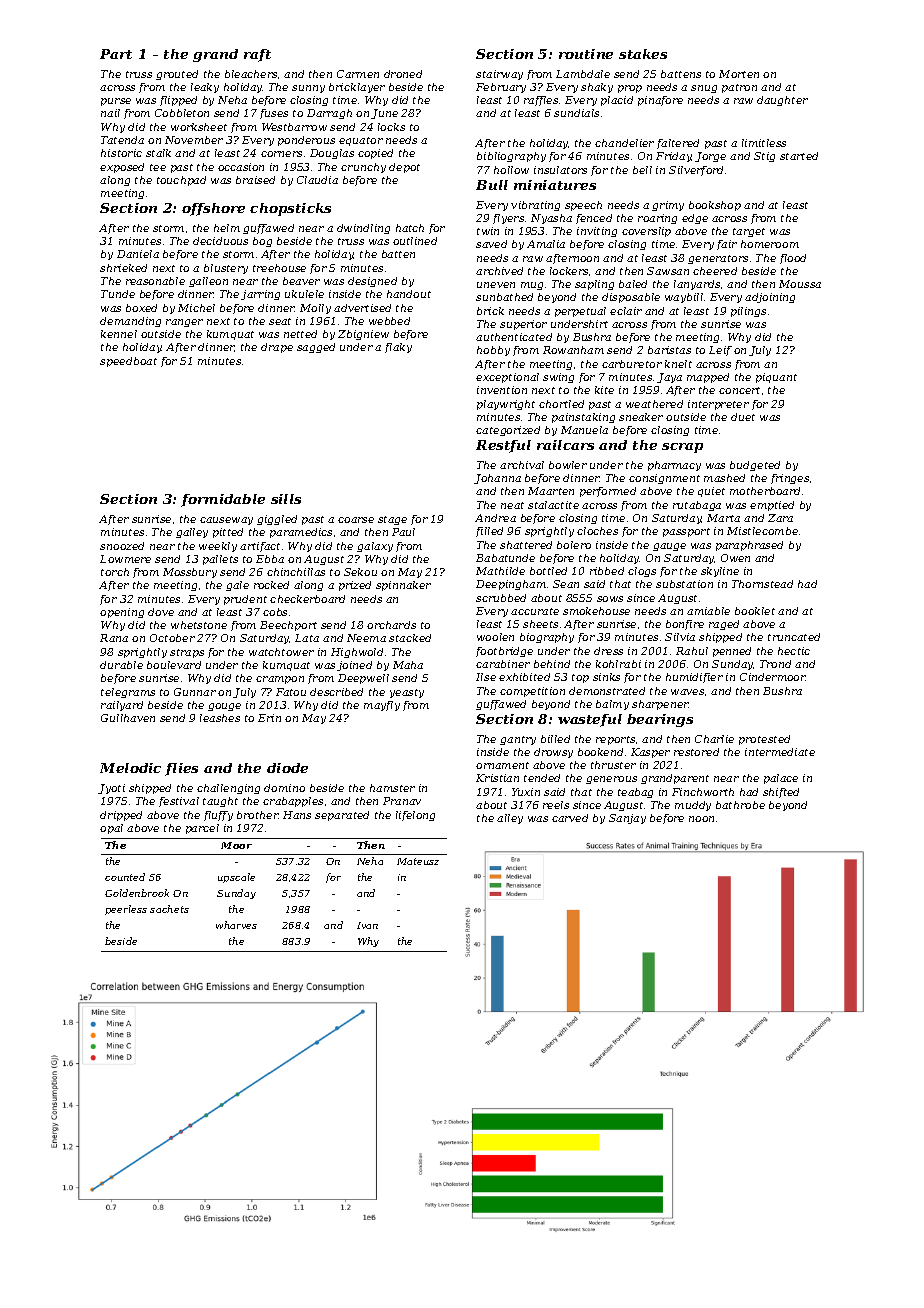 The width and height of the page is (924, 1308). I want to click on sagged, so click(316, 348).
